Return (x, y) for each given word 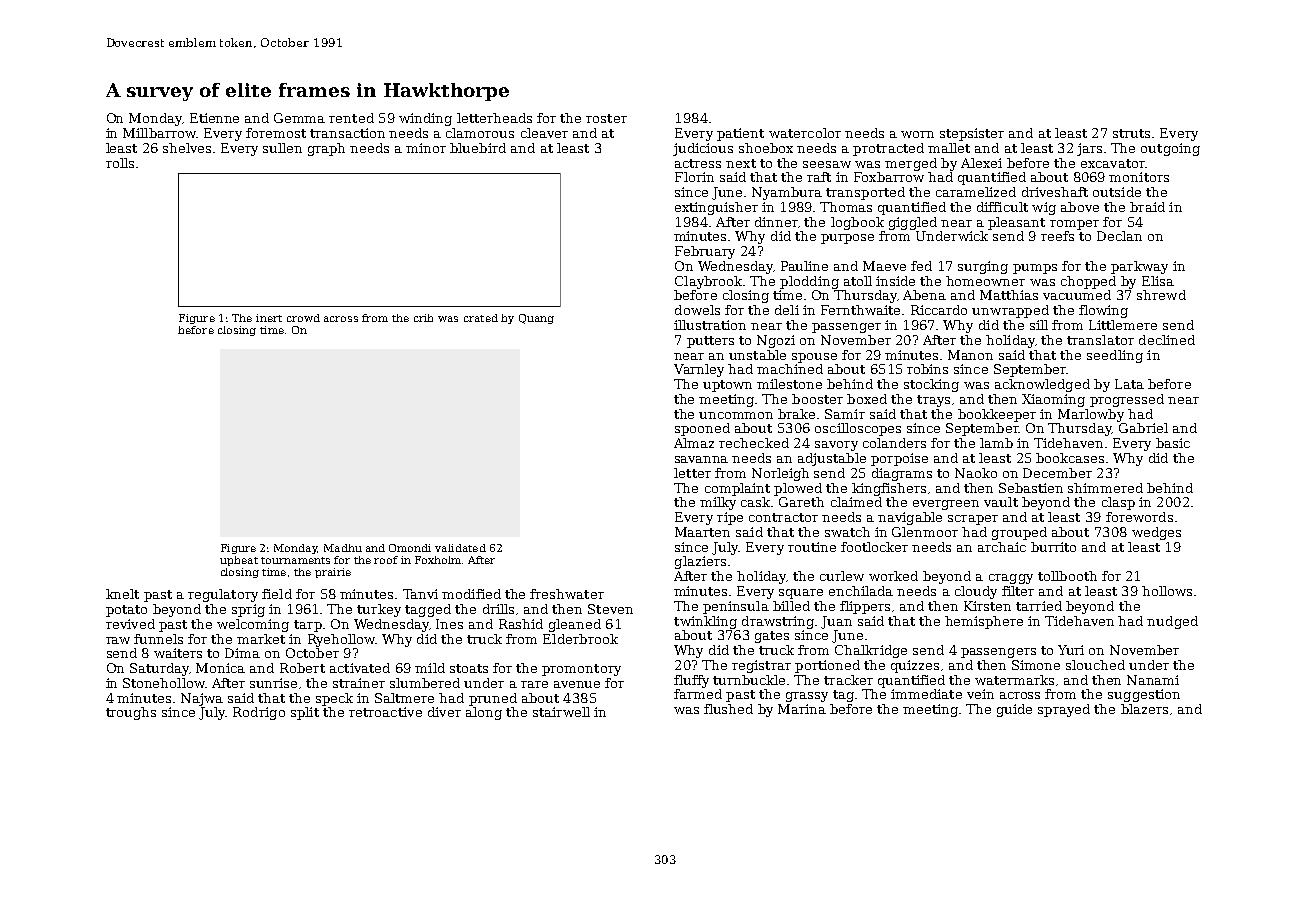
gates (772, 637)
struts (1131, 133)
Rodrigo (259, 713)
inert (269, 318)
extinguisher (716, 208)
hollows (1167, 591)
